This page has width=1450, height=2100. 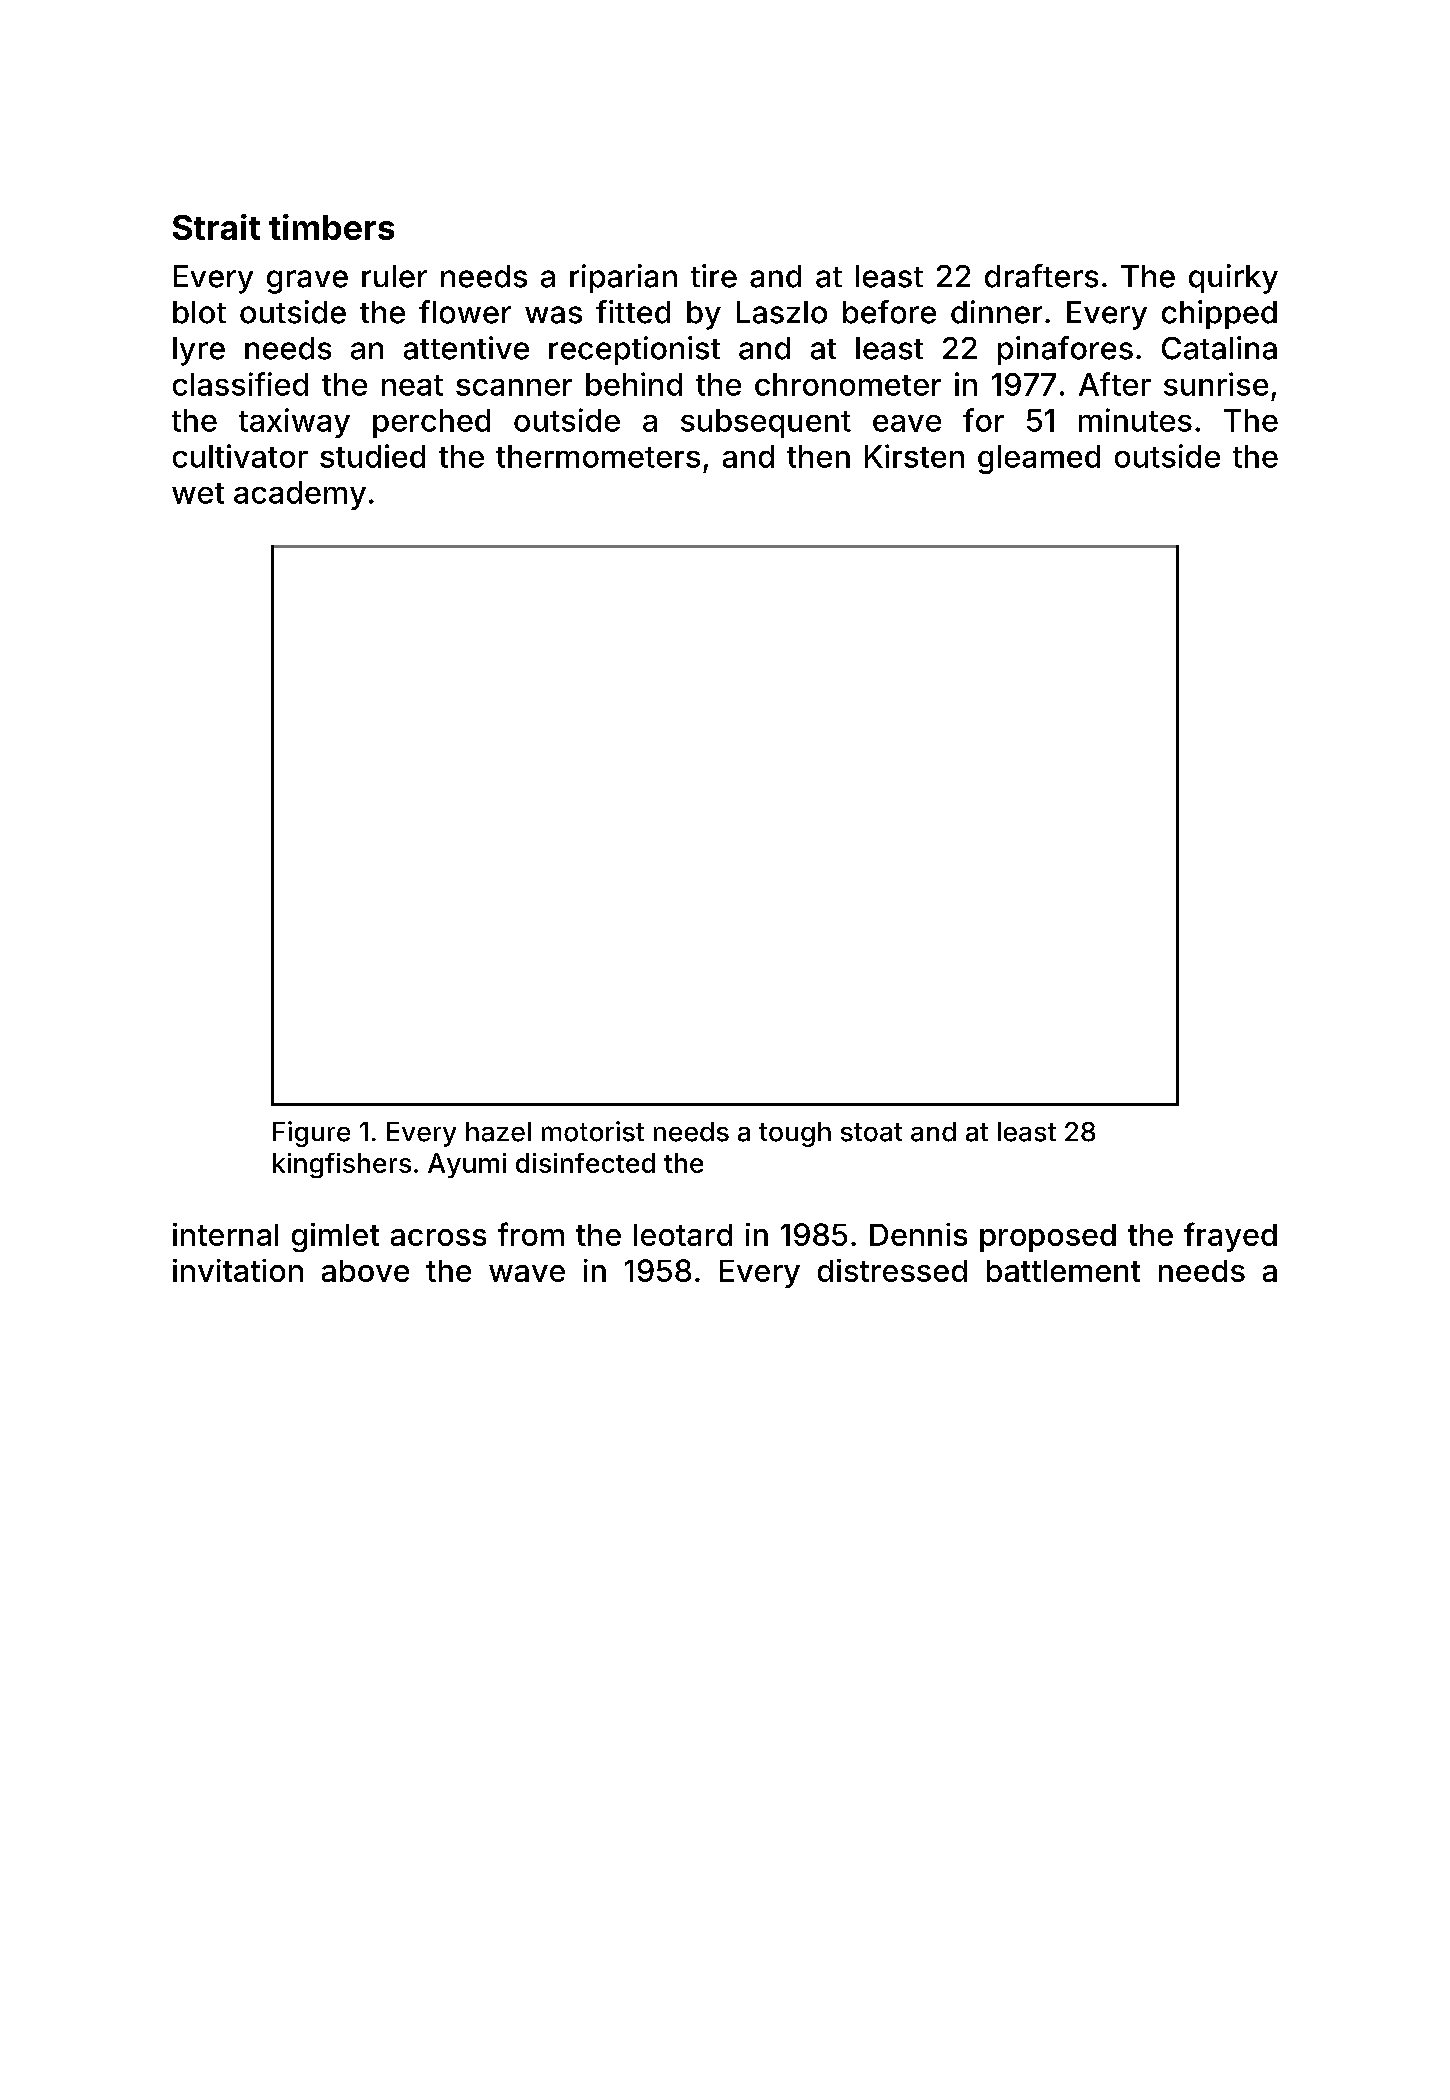 What do you see at coordinates (818, 456) in the page?
I see `then` at bounding box center [818, 456].
